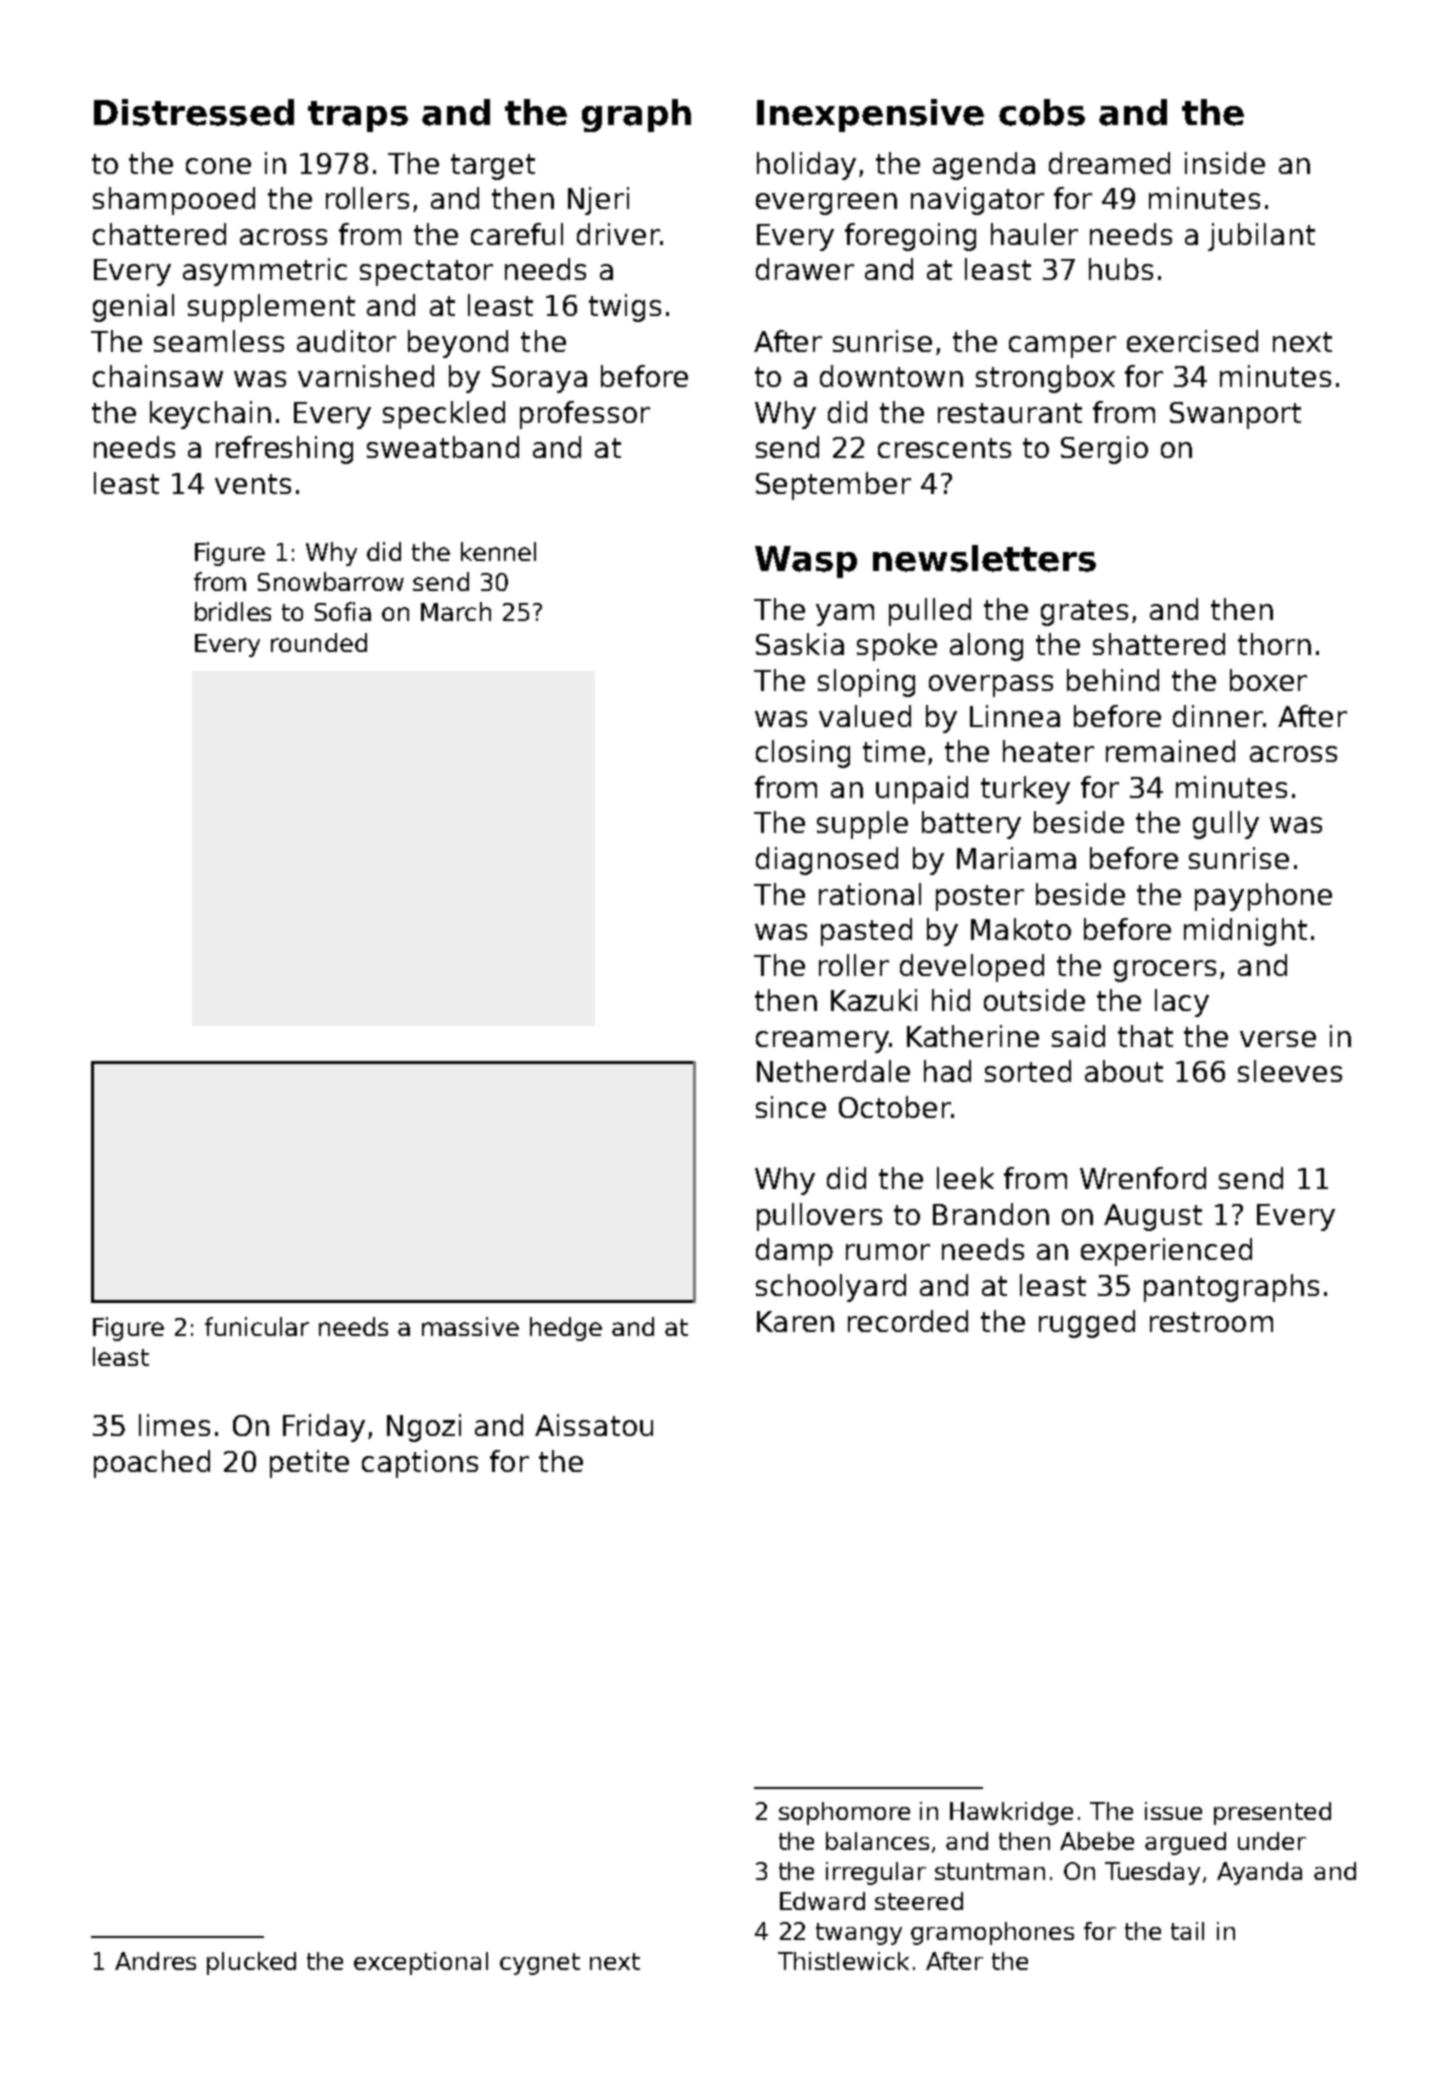 The image size is (1450, 2100). Describe the element at coordinates (844, 1813) in the screenshot. I see `sophomore` at that location.
